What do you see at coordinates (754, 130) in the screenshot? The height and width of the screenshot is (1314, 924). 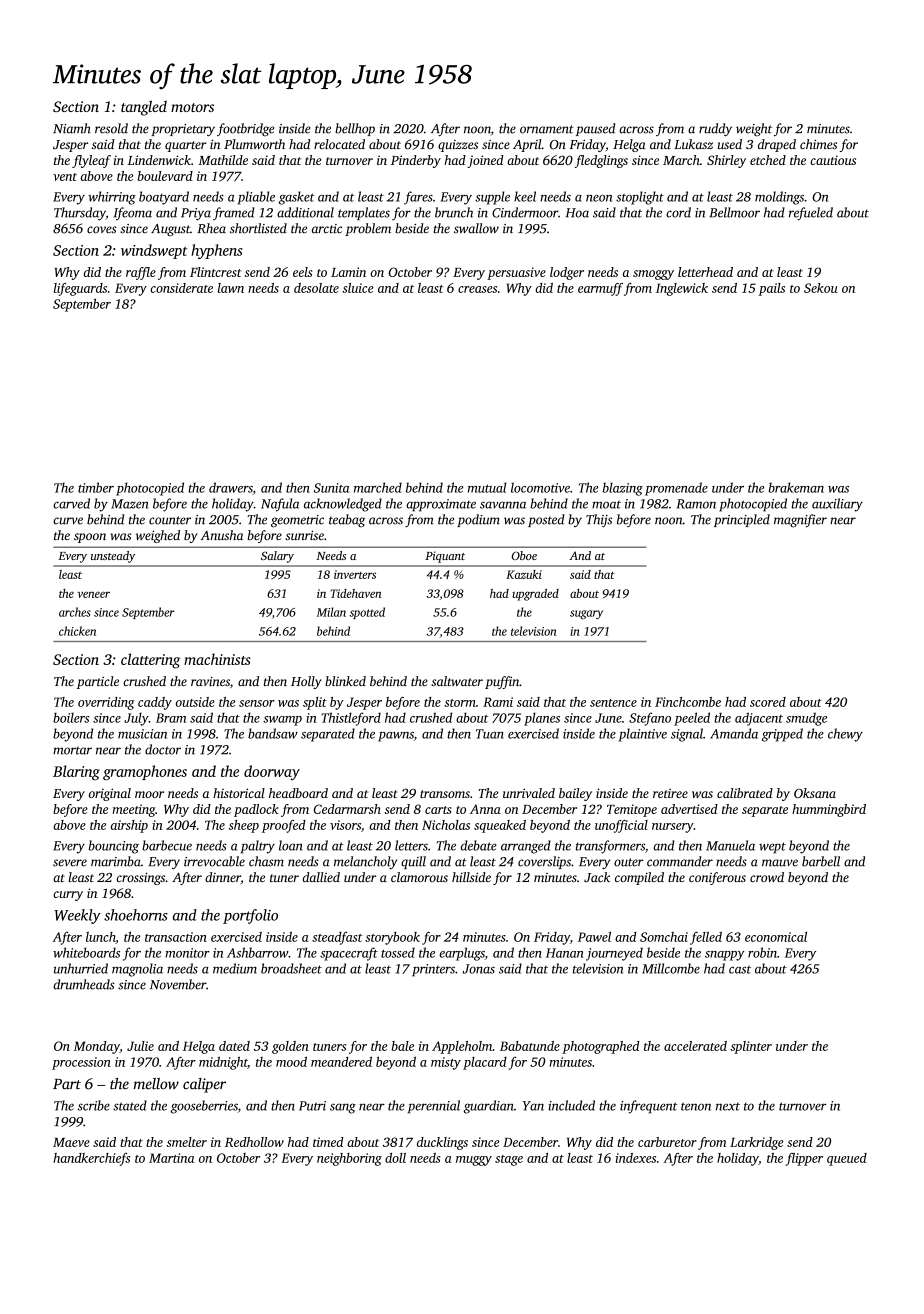 I see `weight` at bounding box center [754, 130].
